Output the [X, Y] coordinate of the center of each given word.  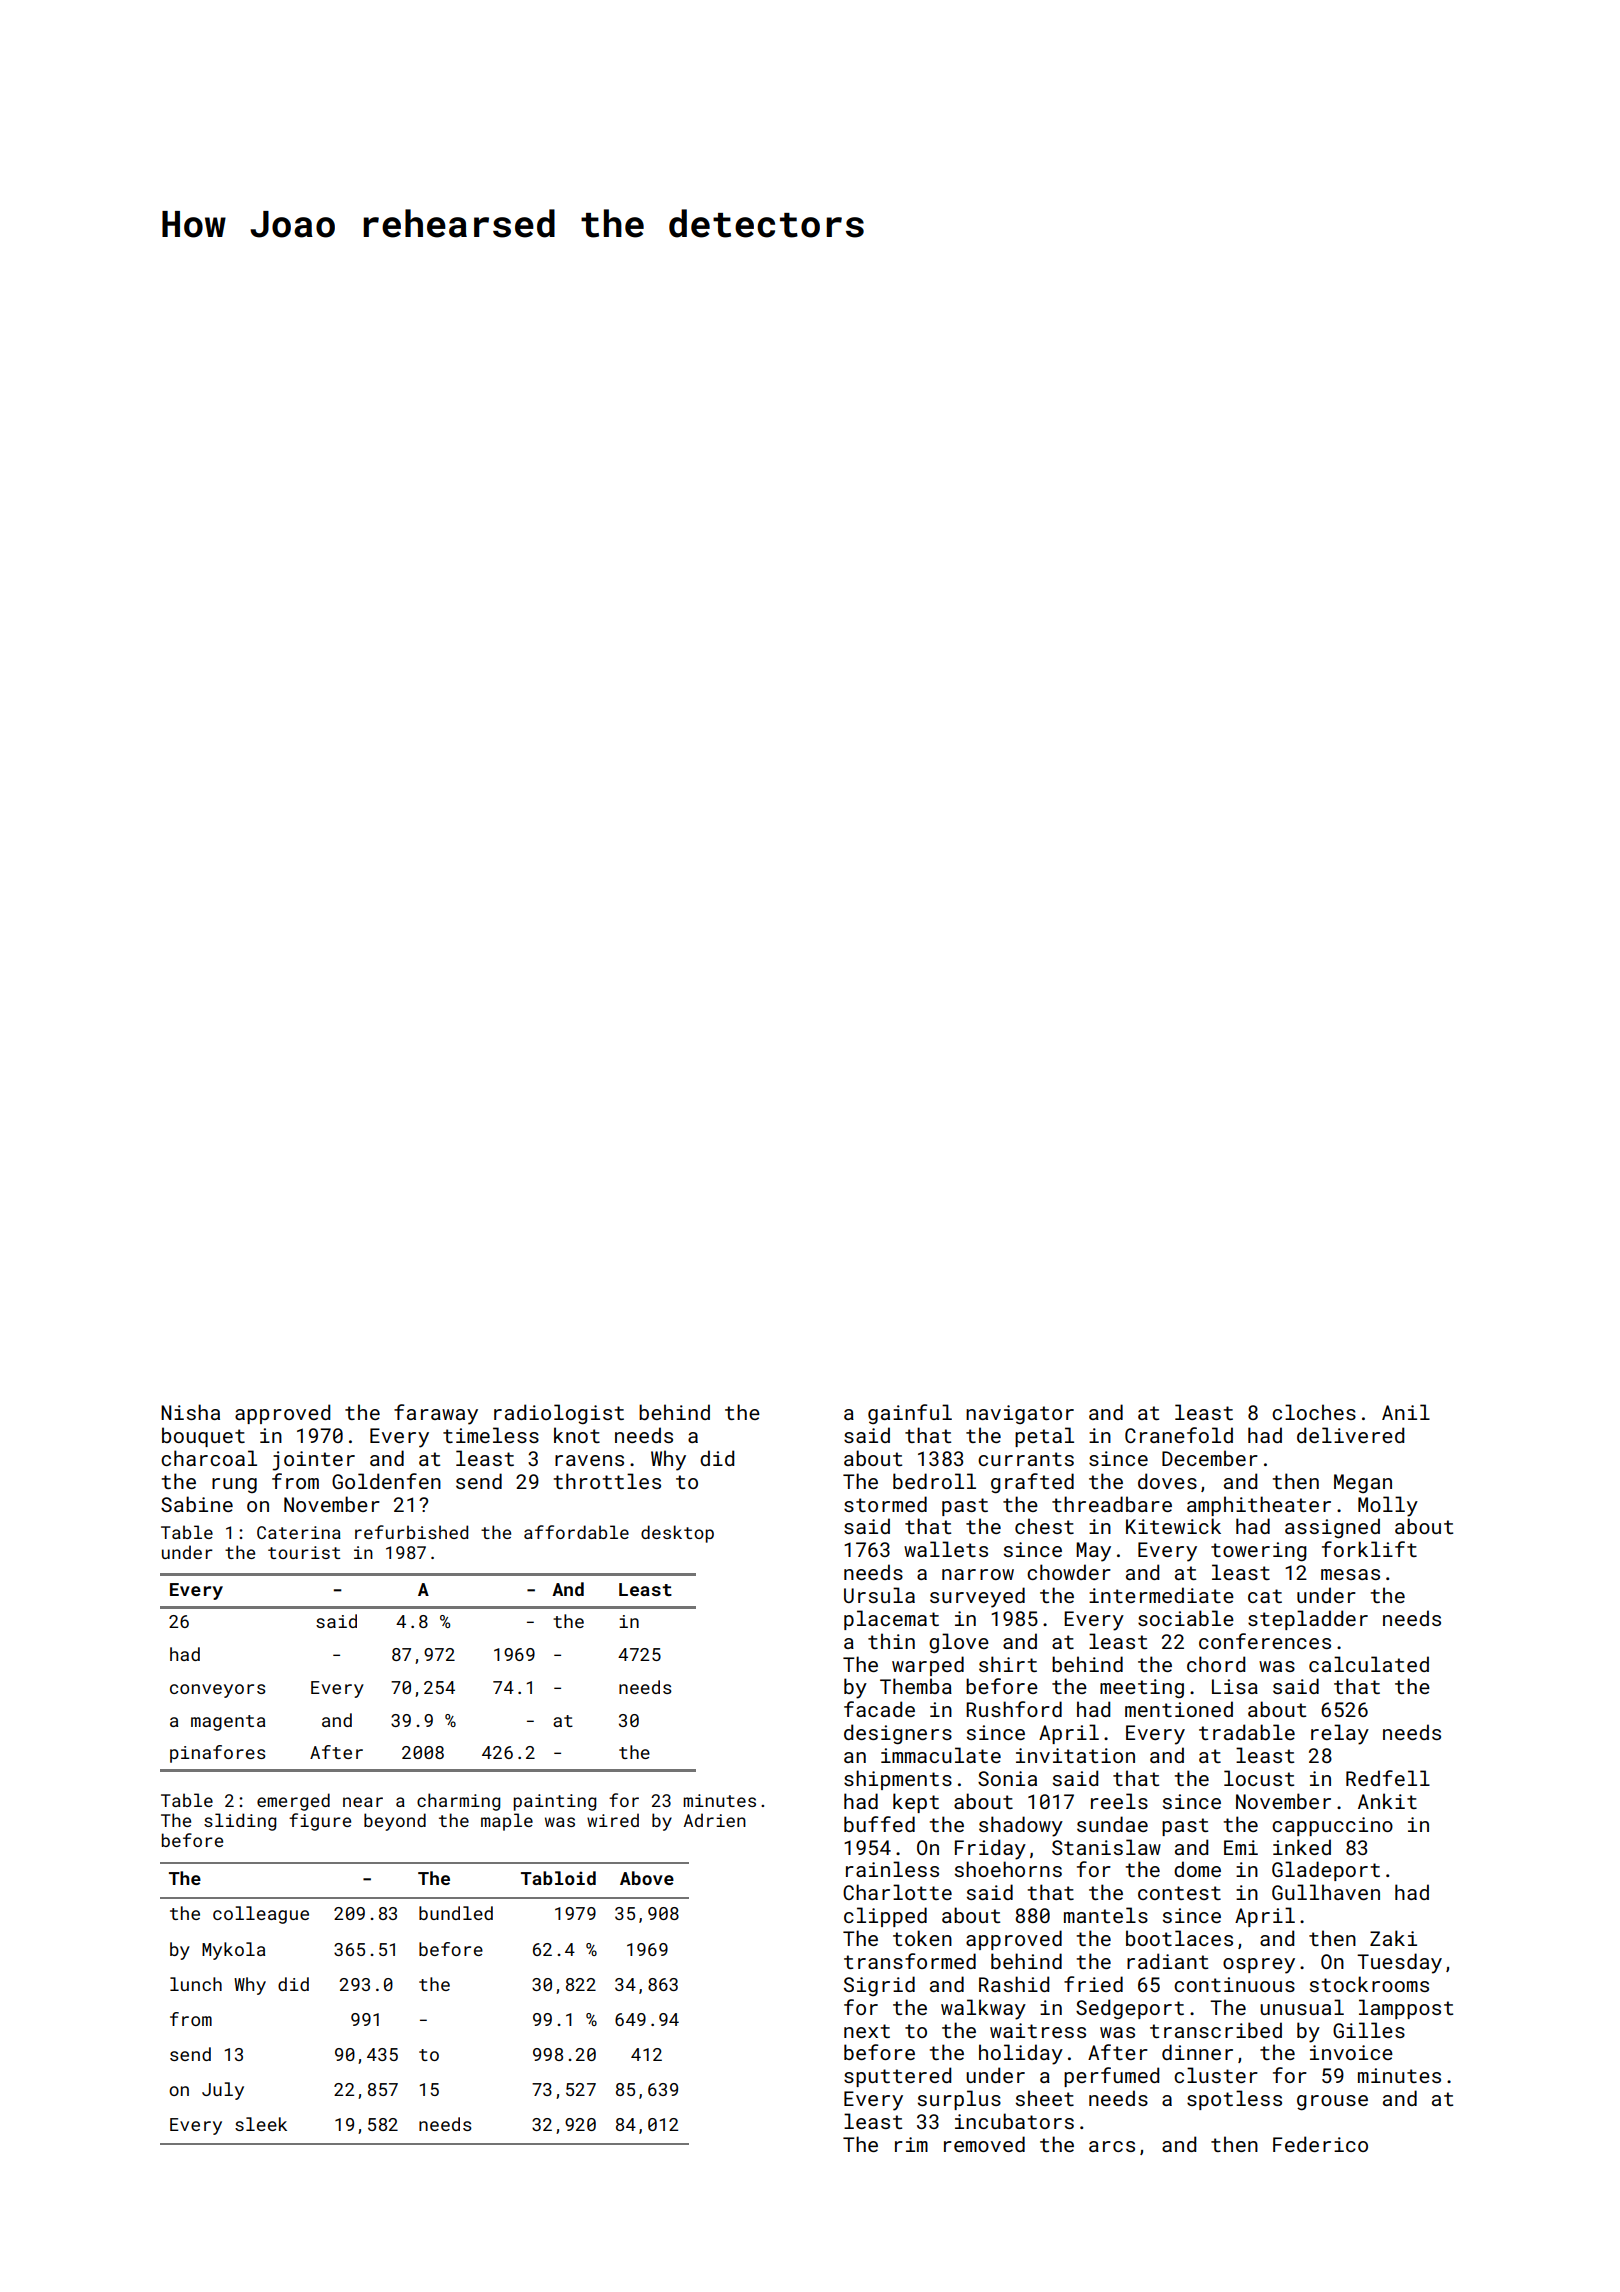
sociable [1186, 1618]
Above [647, 1878]
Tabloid [558, 1878]
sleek [261, 2124]
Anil [1406, 1412]
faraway [436, 1414]
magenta [228, 1723]
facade [879, 1709]
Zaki [1393, 1938]
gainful [910, 1414]
